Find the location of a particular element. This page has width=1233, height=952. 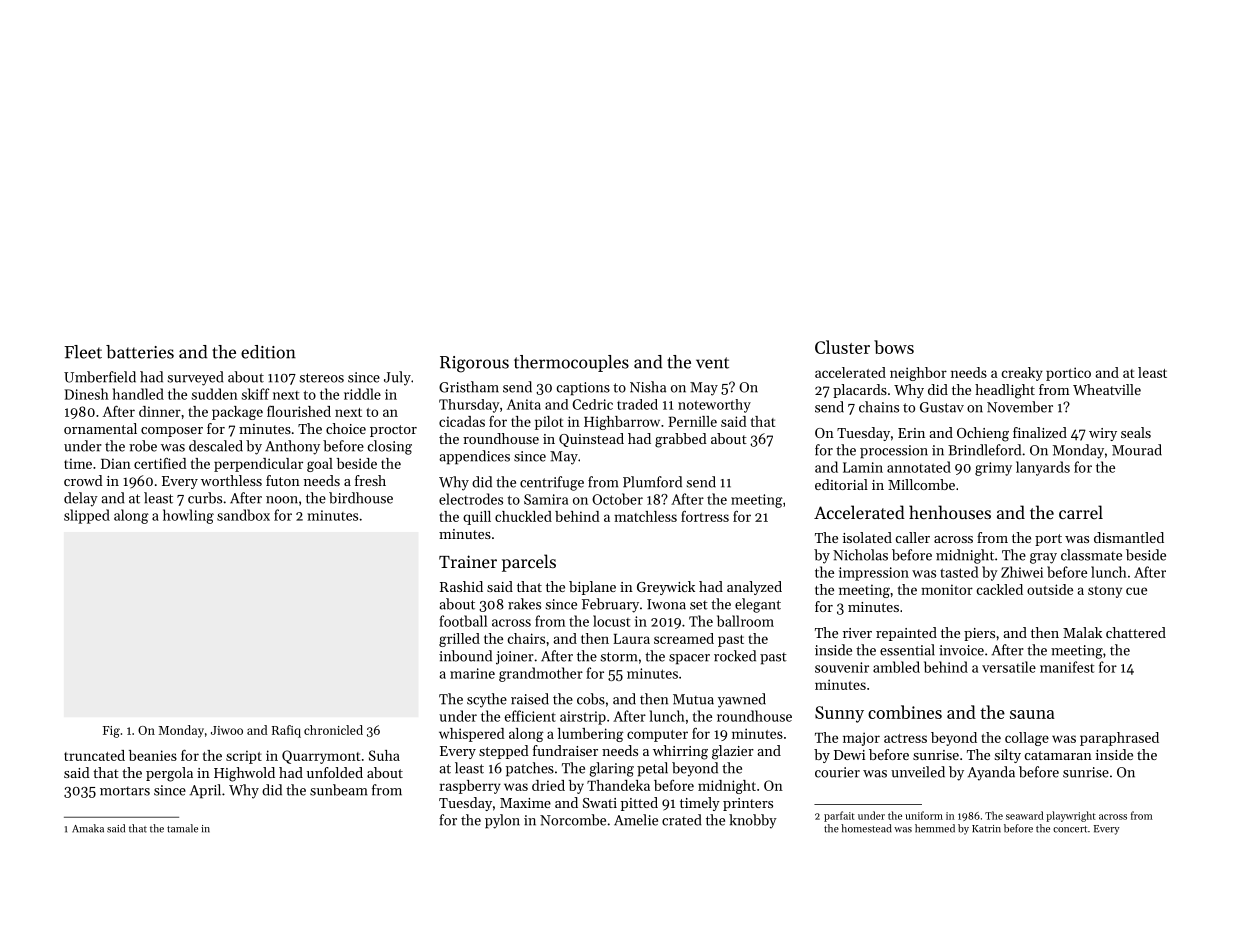

Greywick is located at coordinates (666, 588).
